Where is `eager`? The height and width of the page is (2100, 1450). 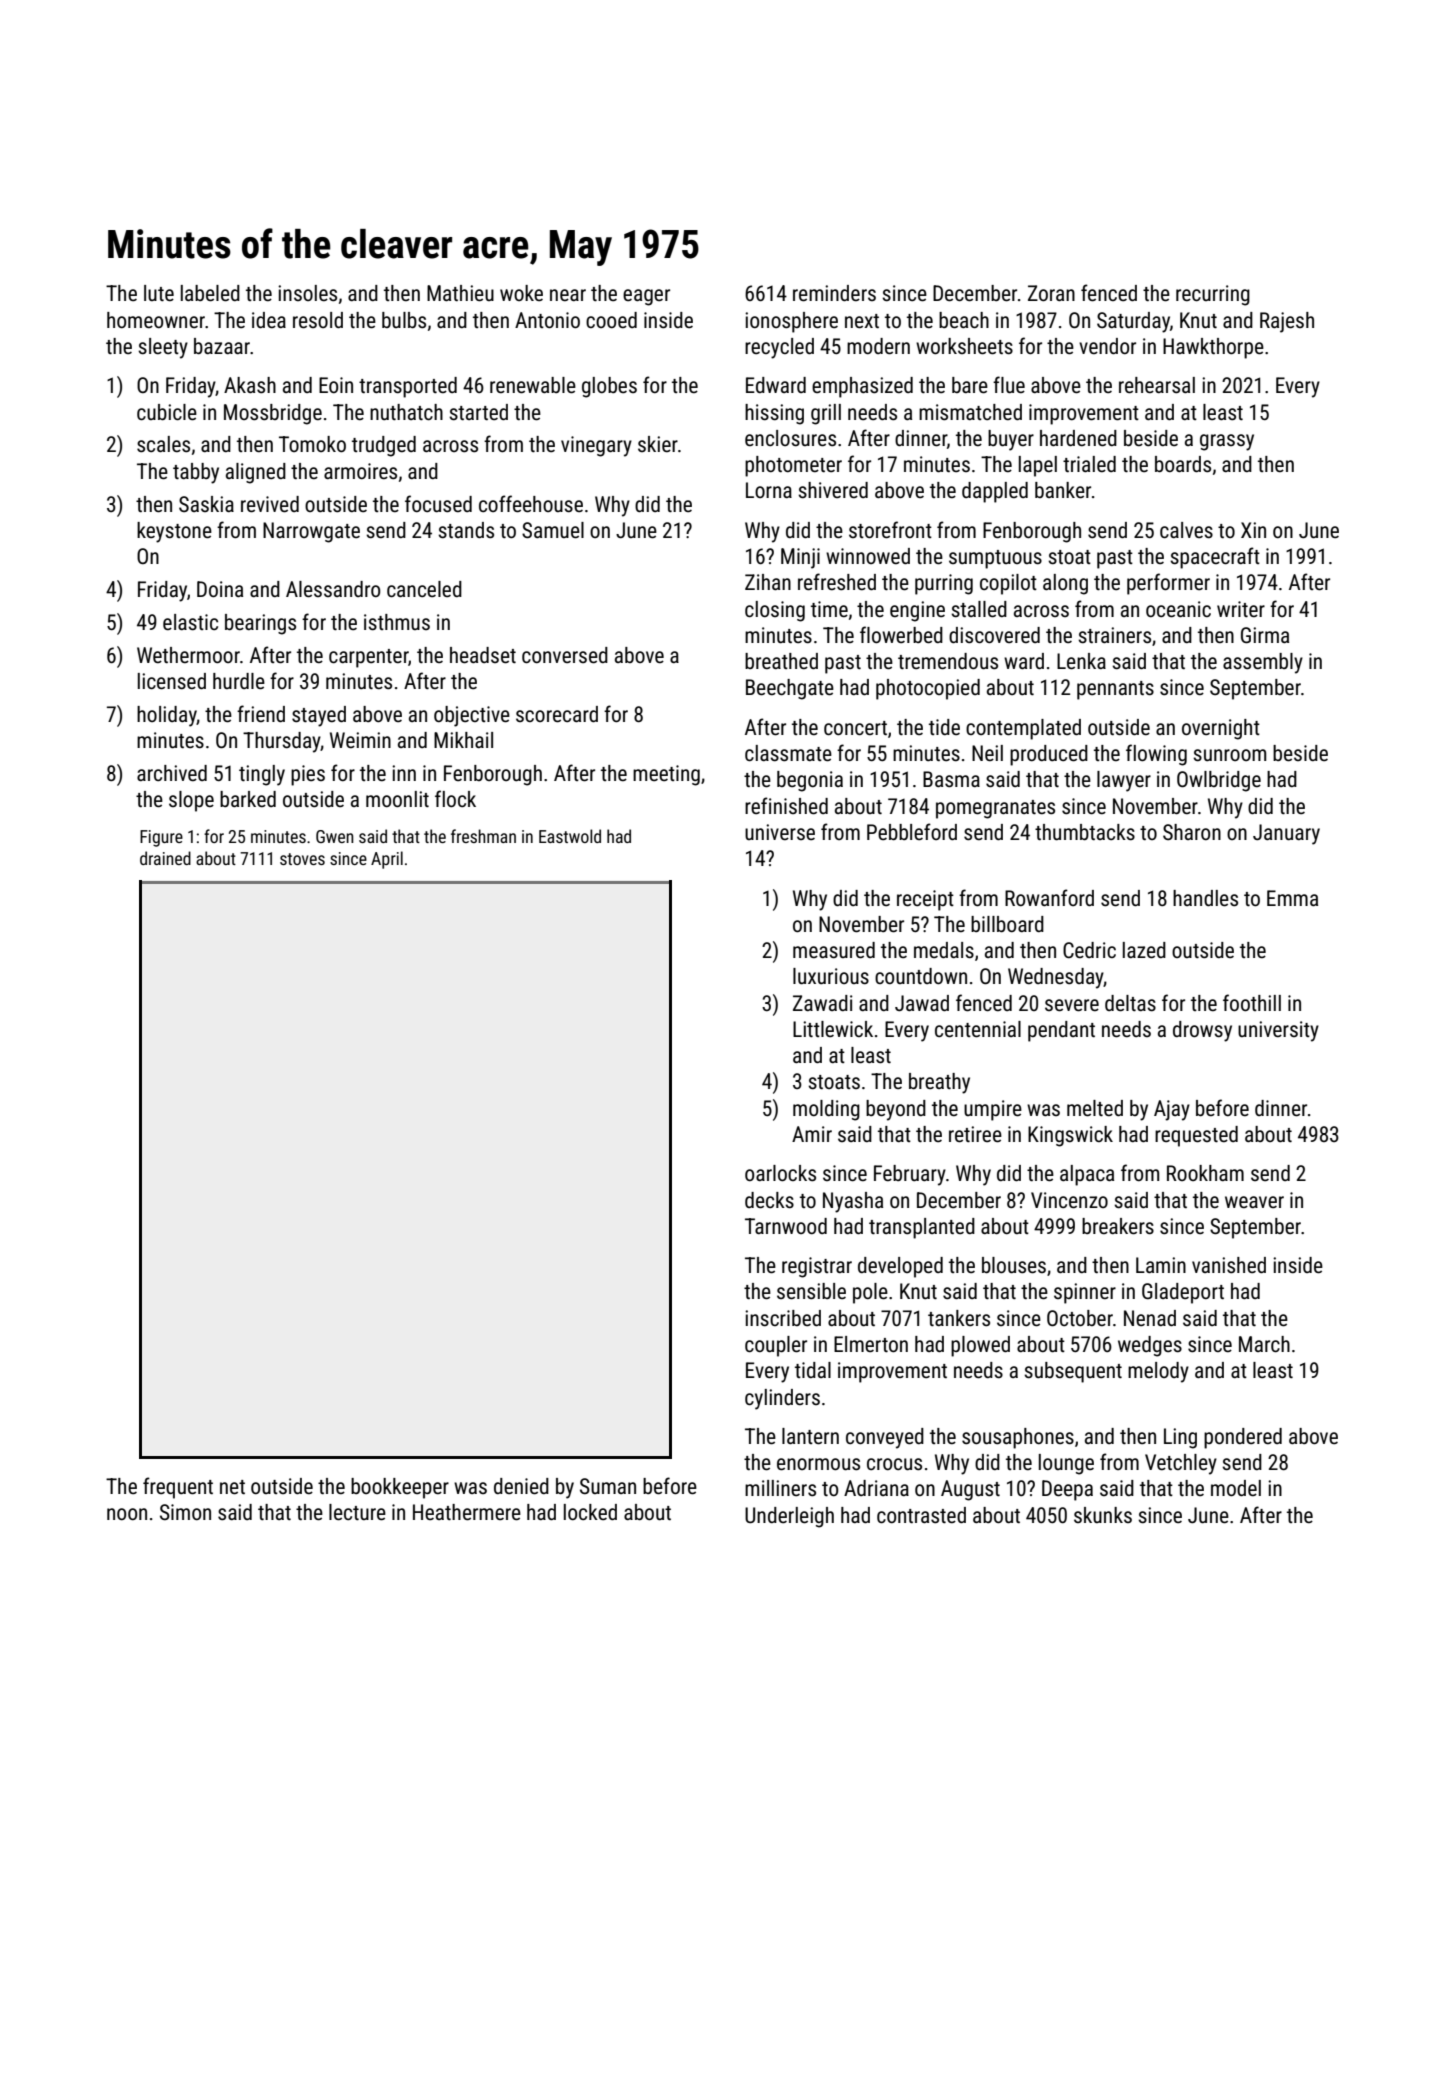
eager is located at coordinates (646, 297).
